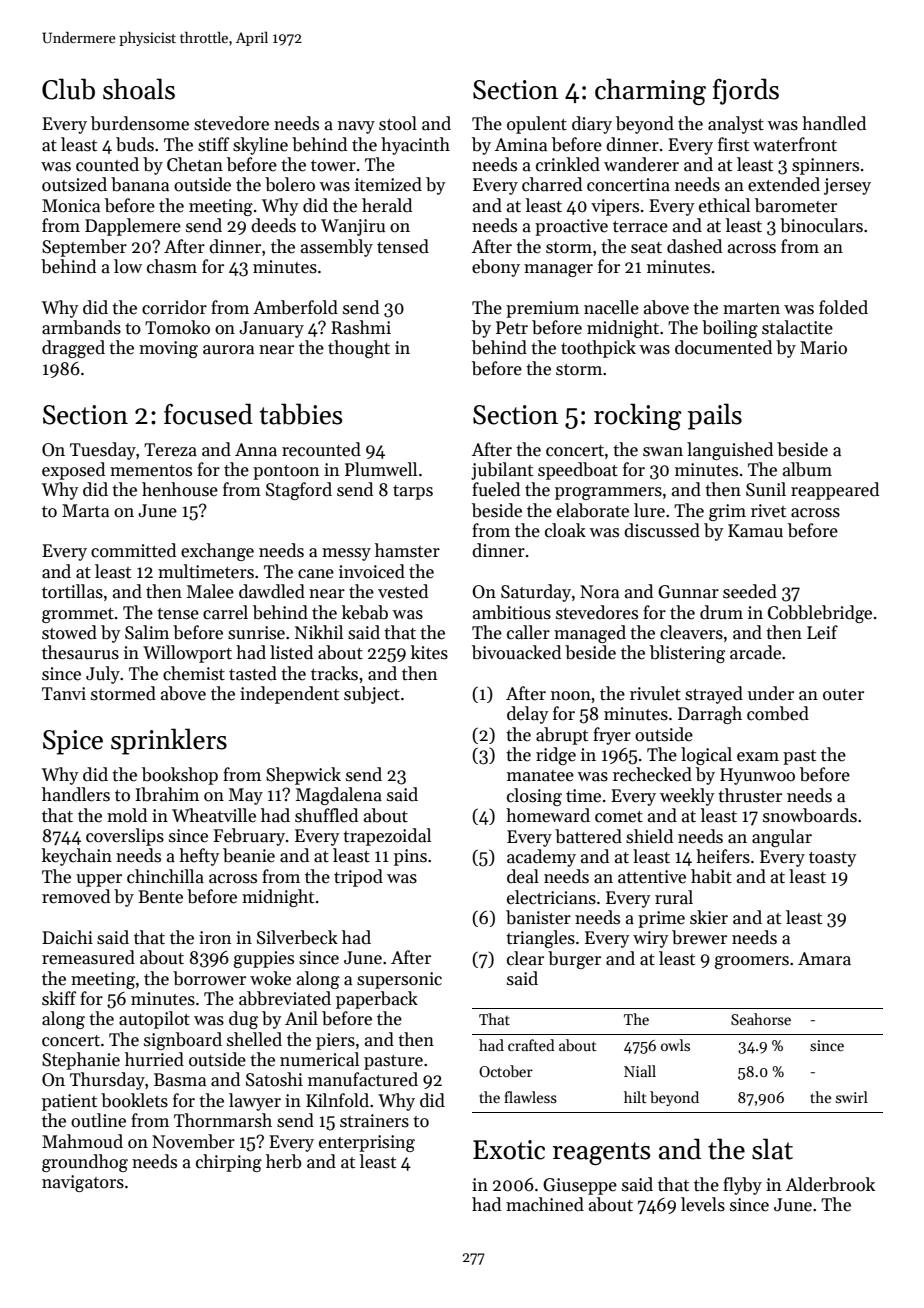 This page has height=1308, width=924. What do you see at coordinates (381, 469) in the page?
I see `Plumwell` at bounding box center [381, 469].
